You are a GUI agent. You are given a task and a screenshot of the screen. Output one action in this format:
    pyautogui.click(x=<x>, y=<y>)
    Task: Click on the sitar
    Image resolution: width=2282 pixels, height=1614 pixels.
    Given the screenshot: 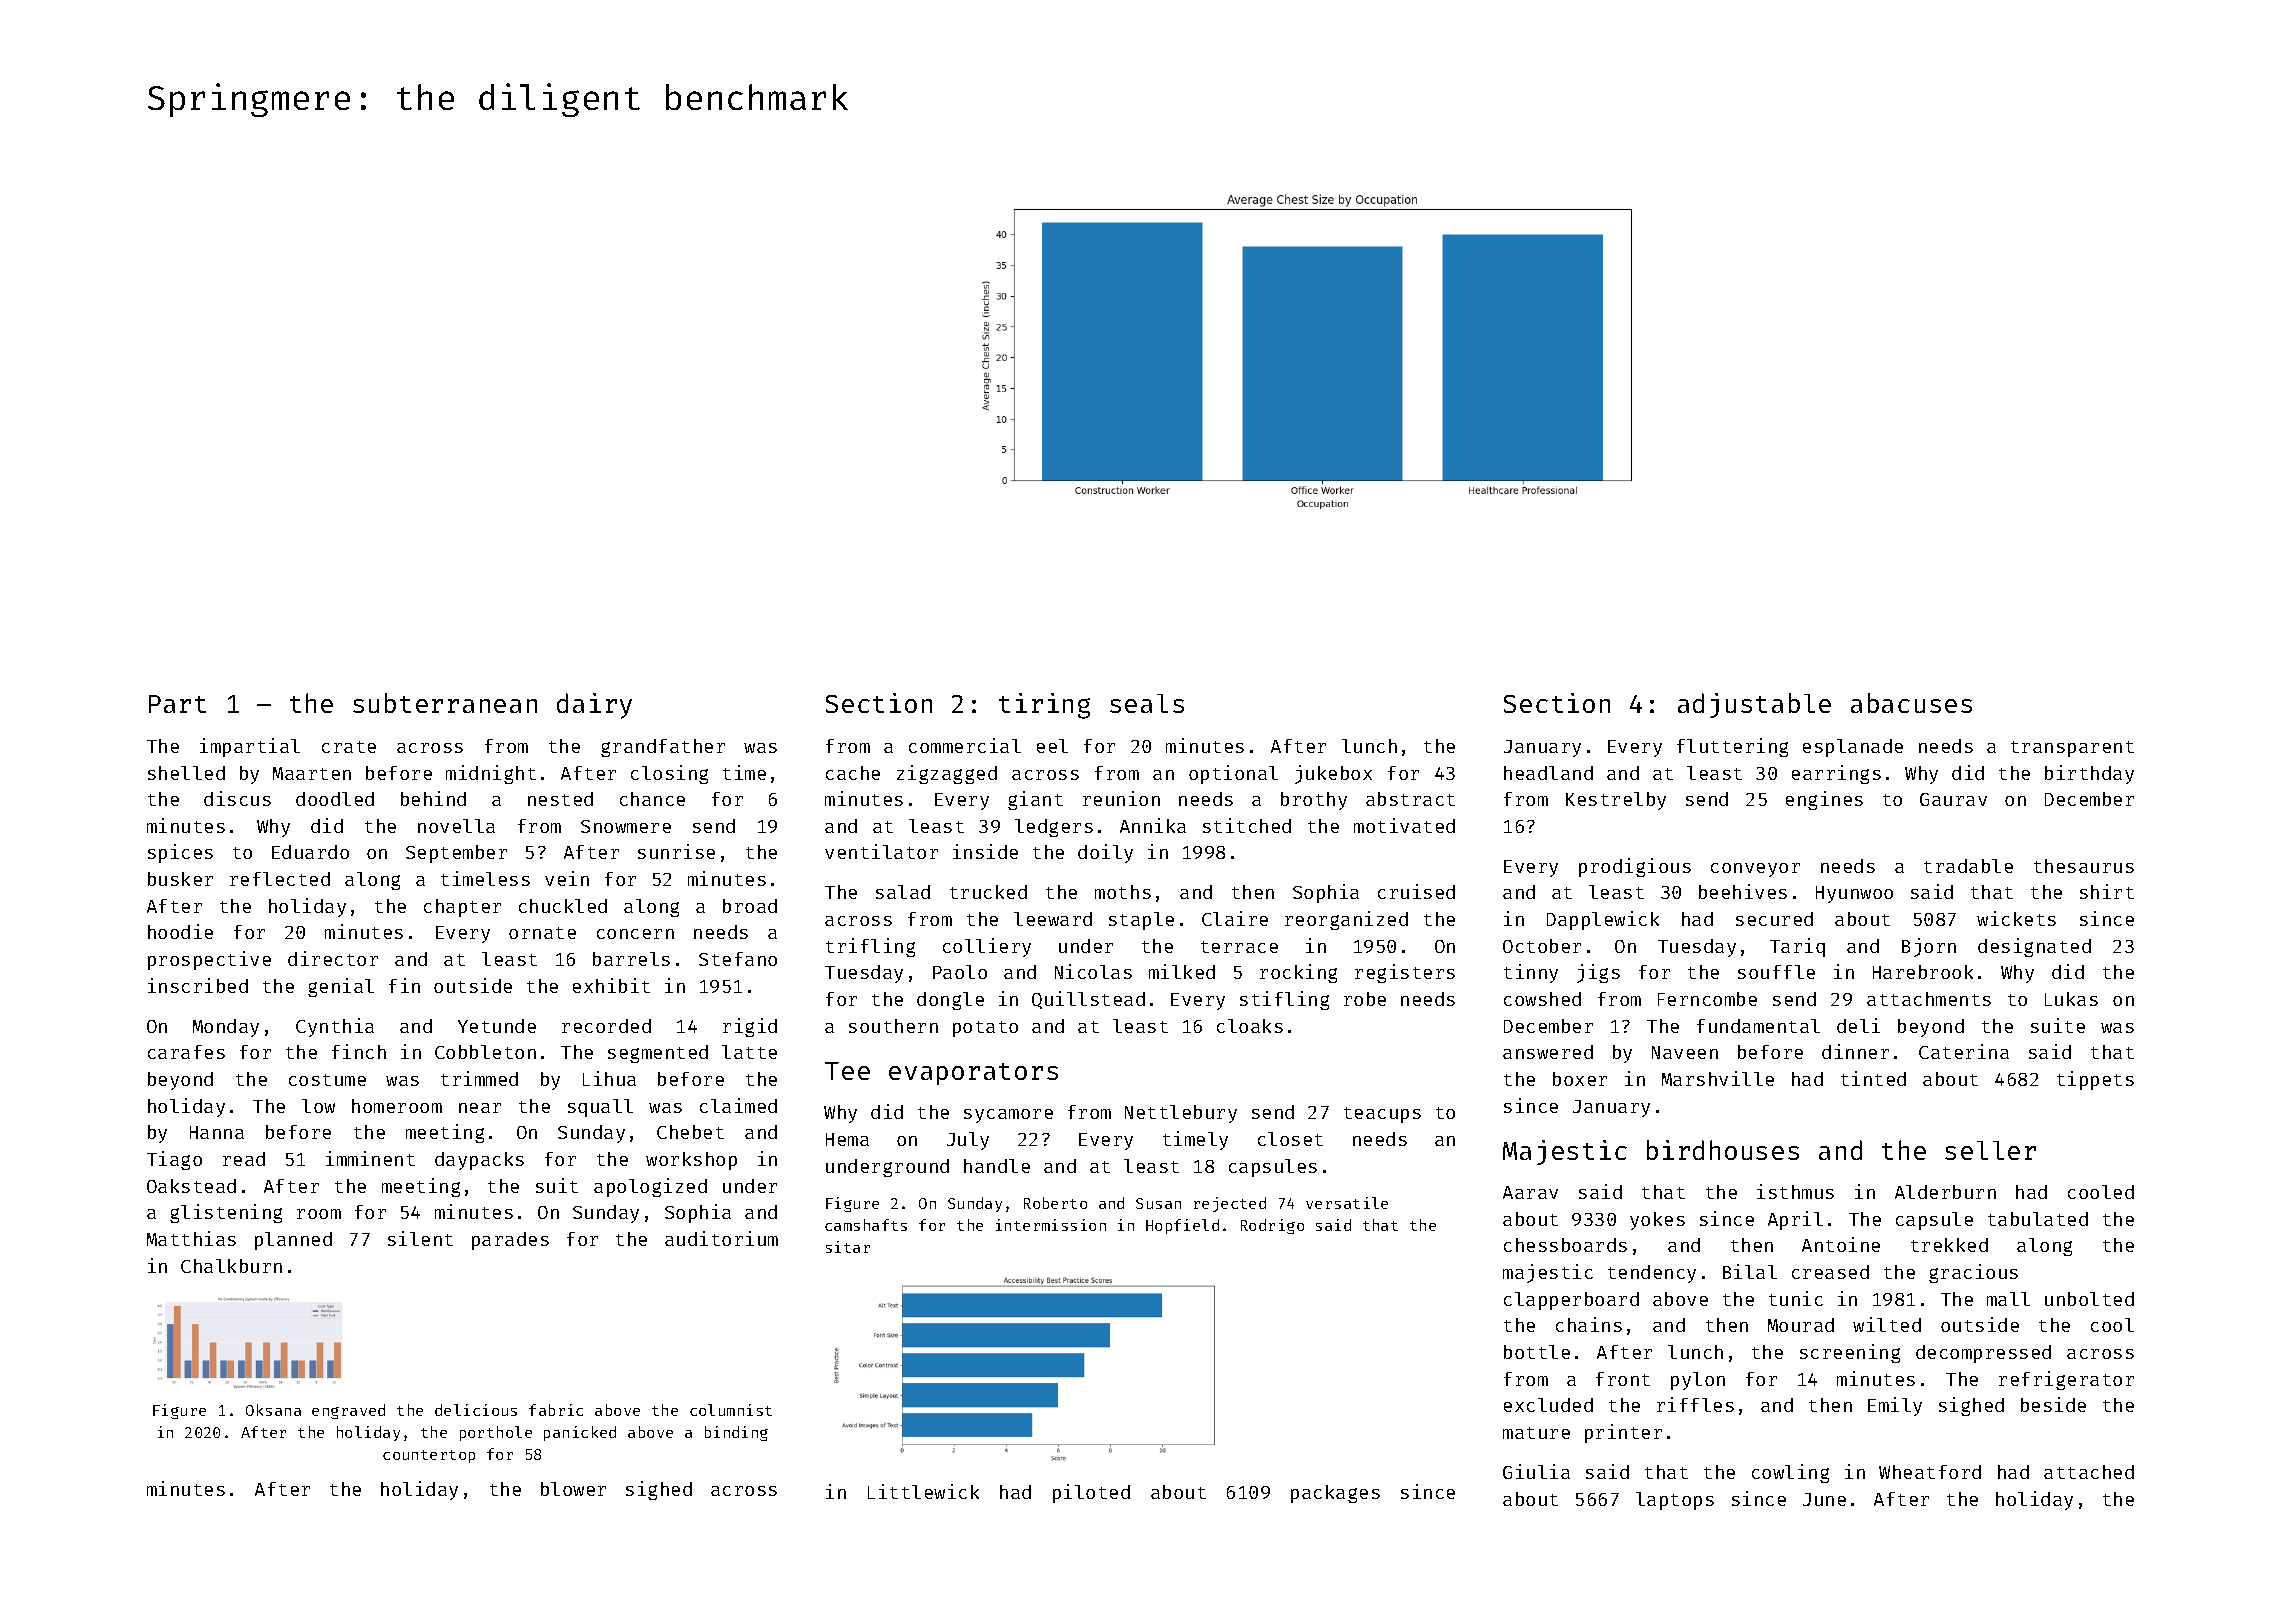 What is the action you would take?
    pyautogui.click(x=848, y=1247)
